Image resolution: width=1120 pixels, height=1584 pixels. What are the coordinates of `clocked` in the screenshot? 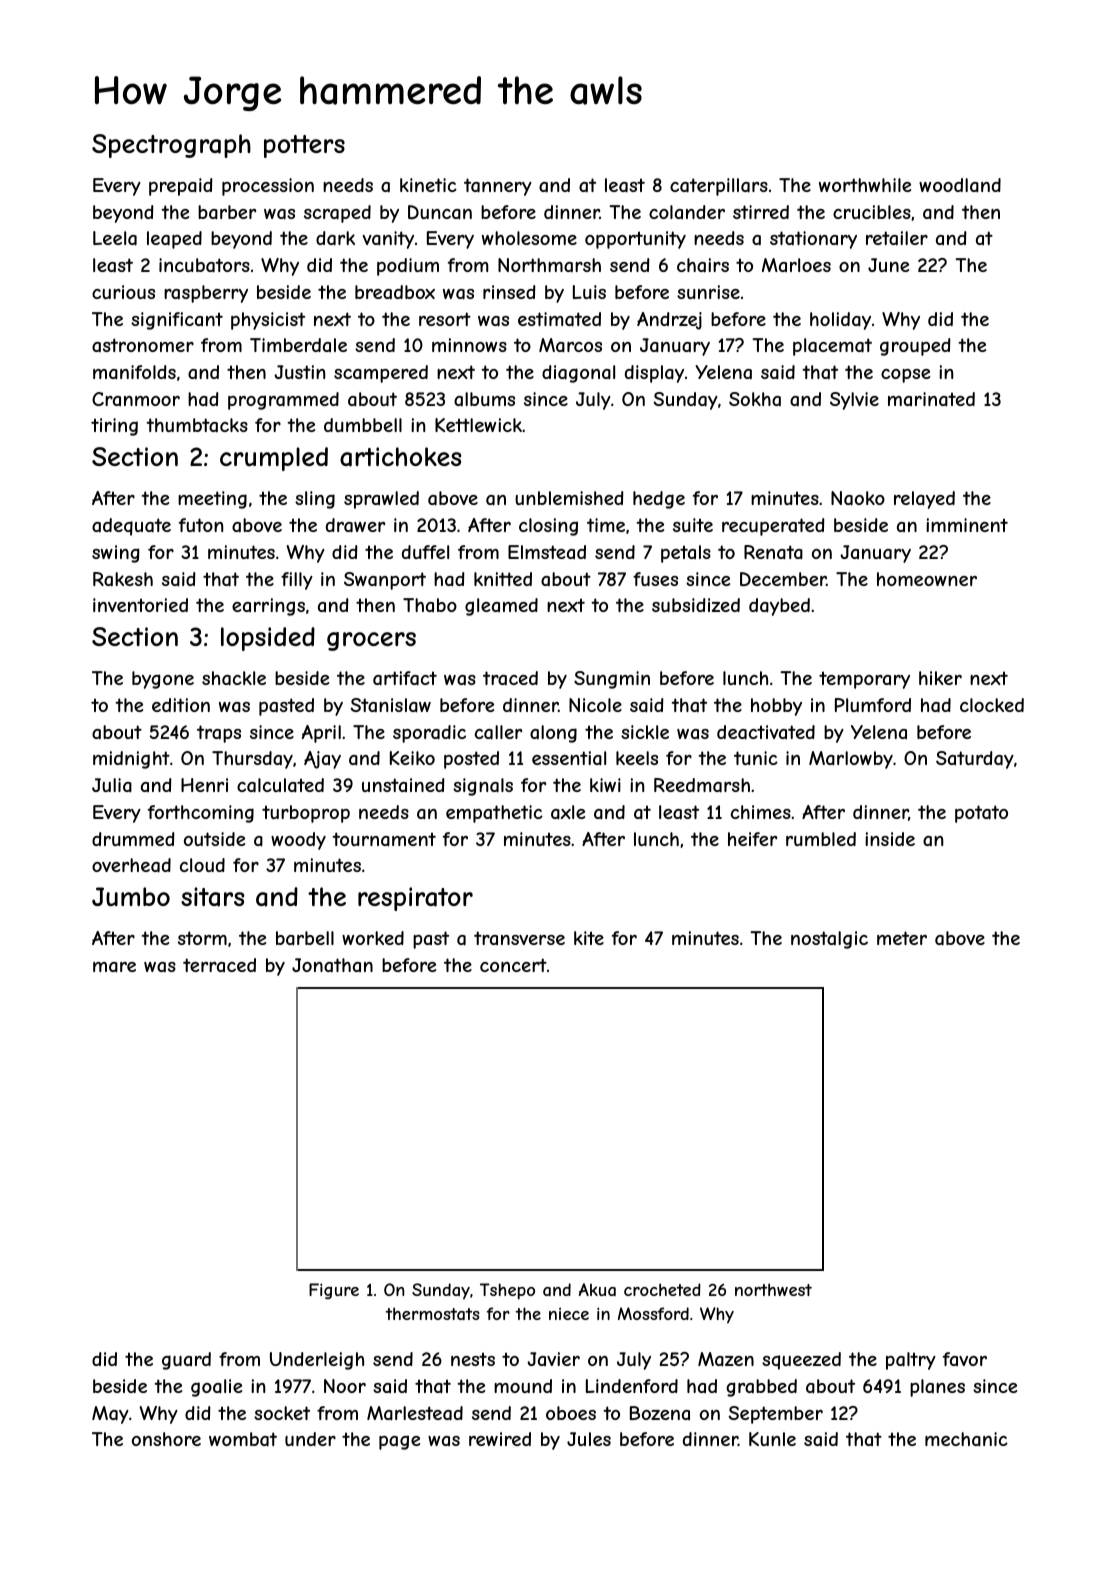 It's located at (992, 705).
